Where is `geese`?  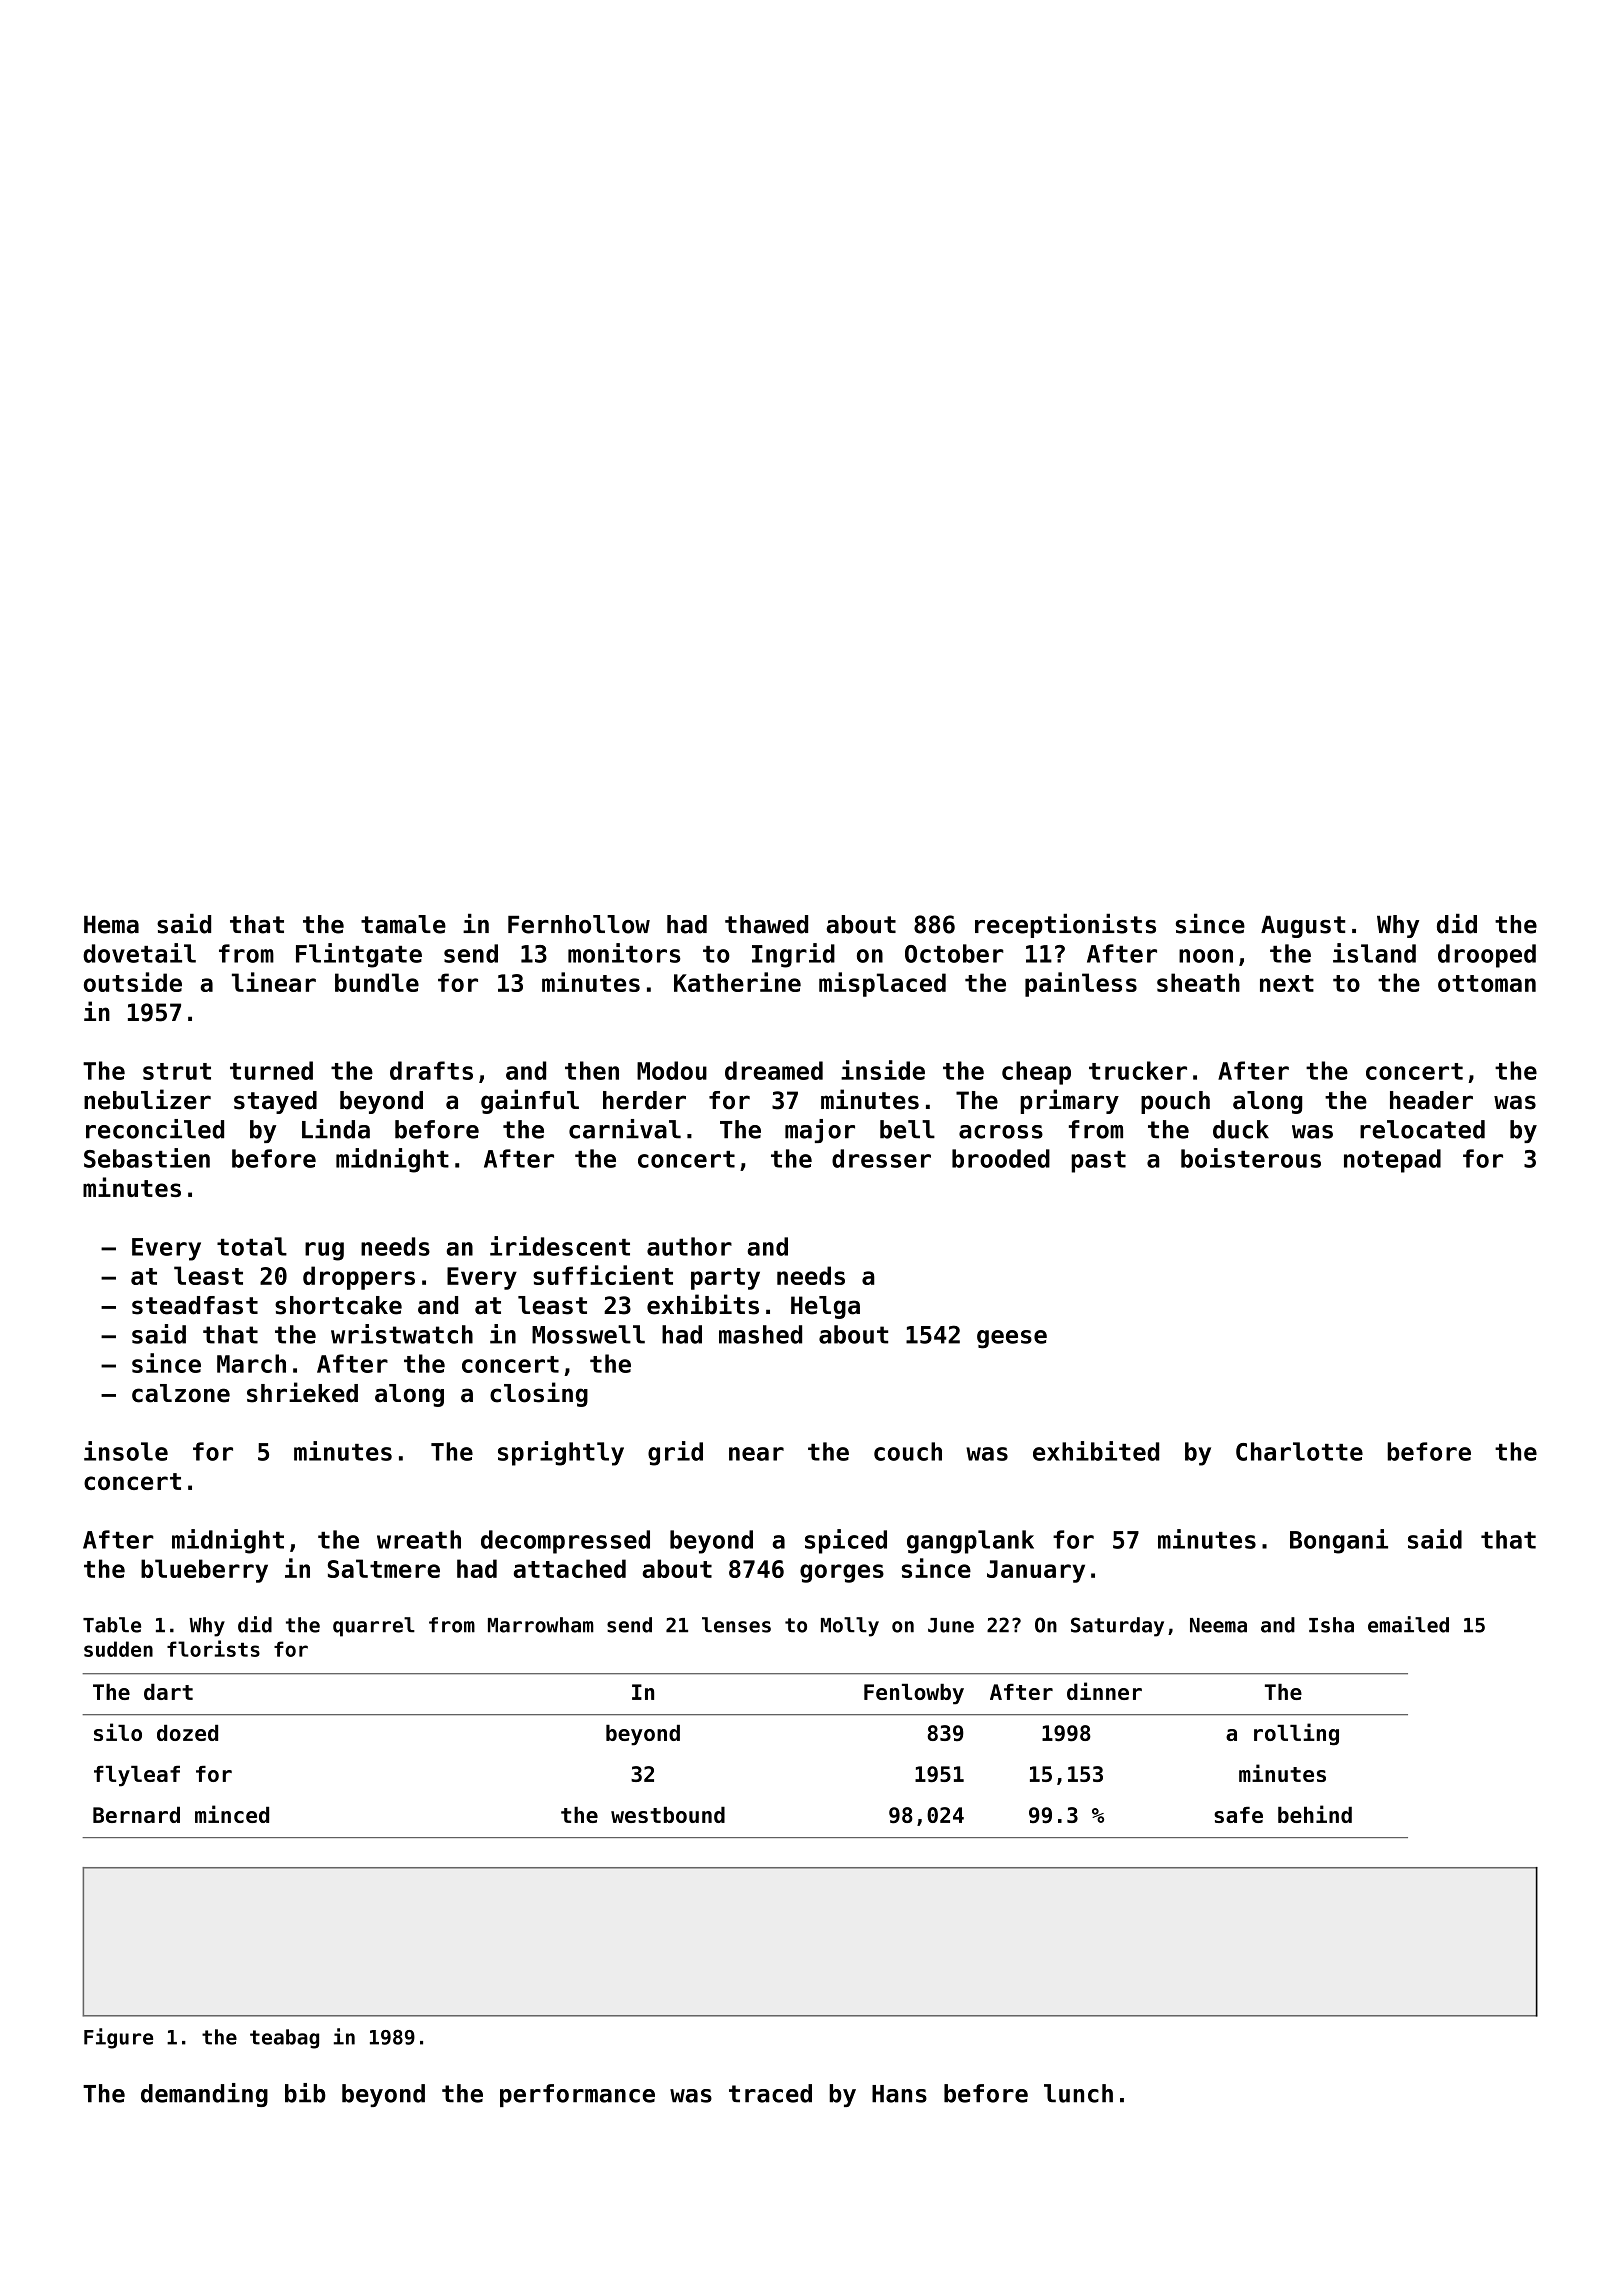
geese is located at coordinates (1012, 1339).
